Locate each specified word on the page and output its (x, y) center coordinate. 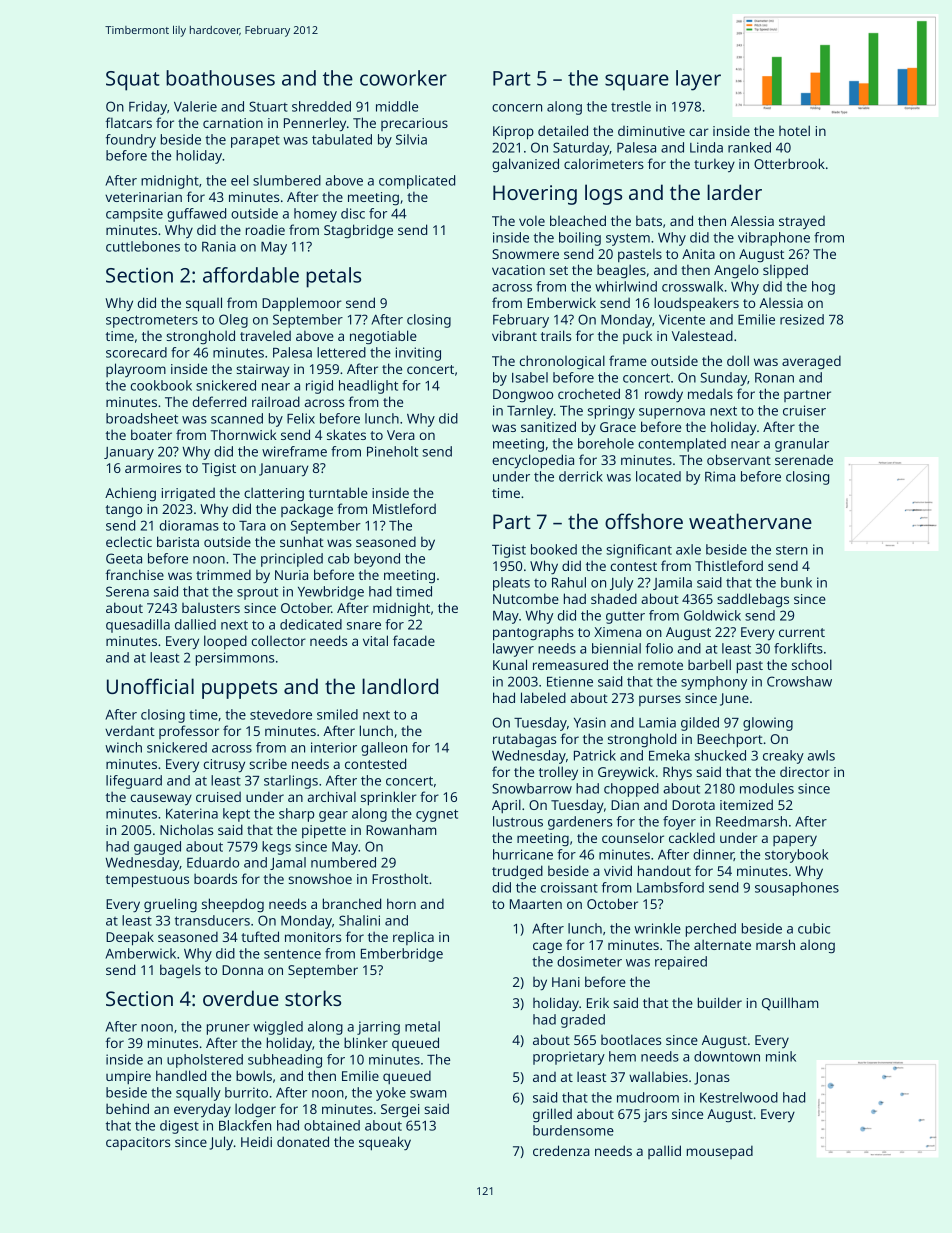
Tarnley (530, 412)
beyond (377, 560)
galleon (384, 749)
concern (517, 108)
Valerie (195, 106)
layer (698, 80)
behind (127, 1108)
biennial (616, 648)
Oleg (233, 321)
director (805, 771)
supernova (672, 413)
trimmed (223, 574)
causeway (161, 799)
